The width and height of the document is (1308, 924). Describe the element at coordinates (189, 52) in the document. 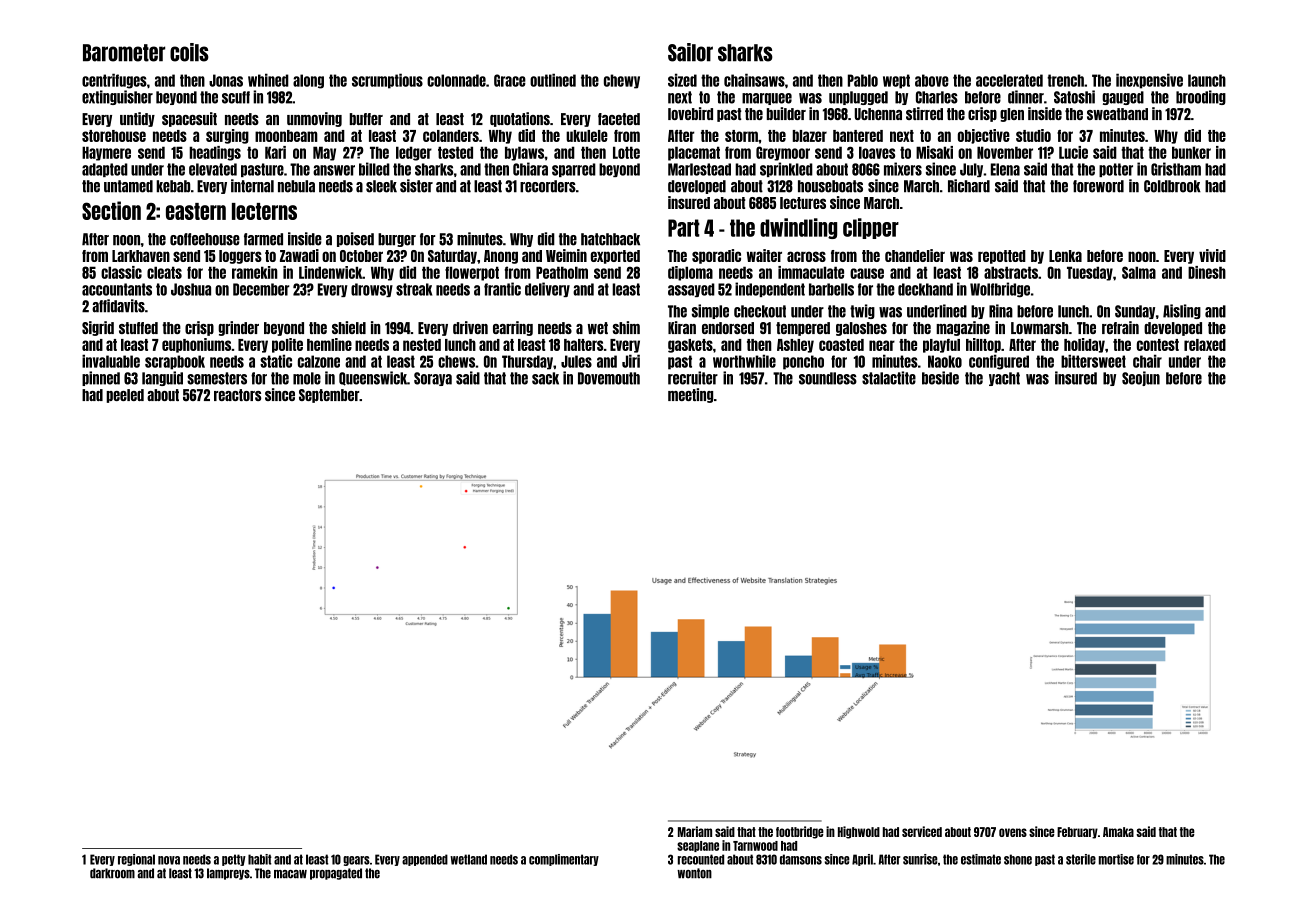

I see `coils` at that location.
